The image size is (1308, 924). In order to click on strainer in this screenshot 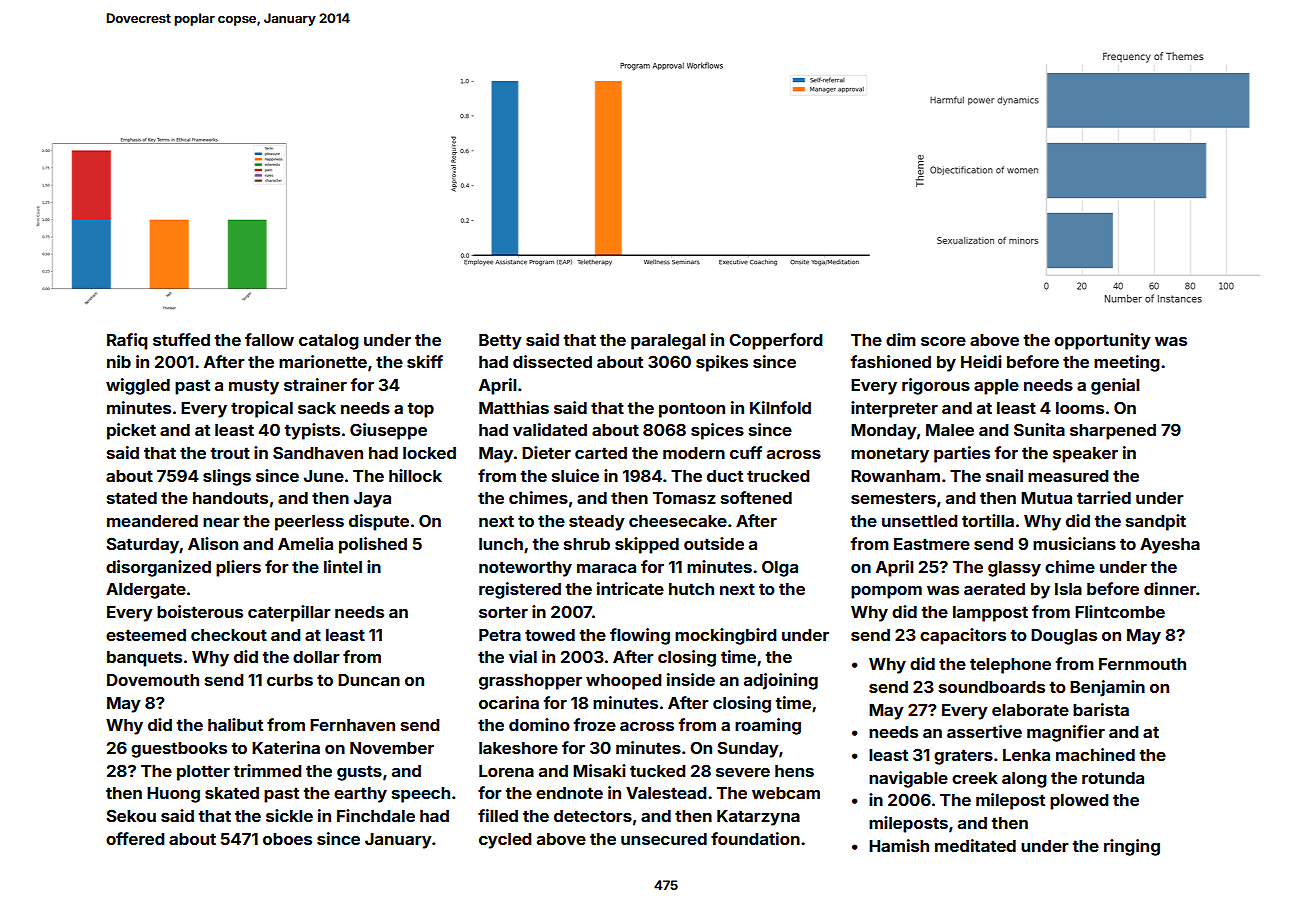, I will do `click(315, 384)`.
